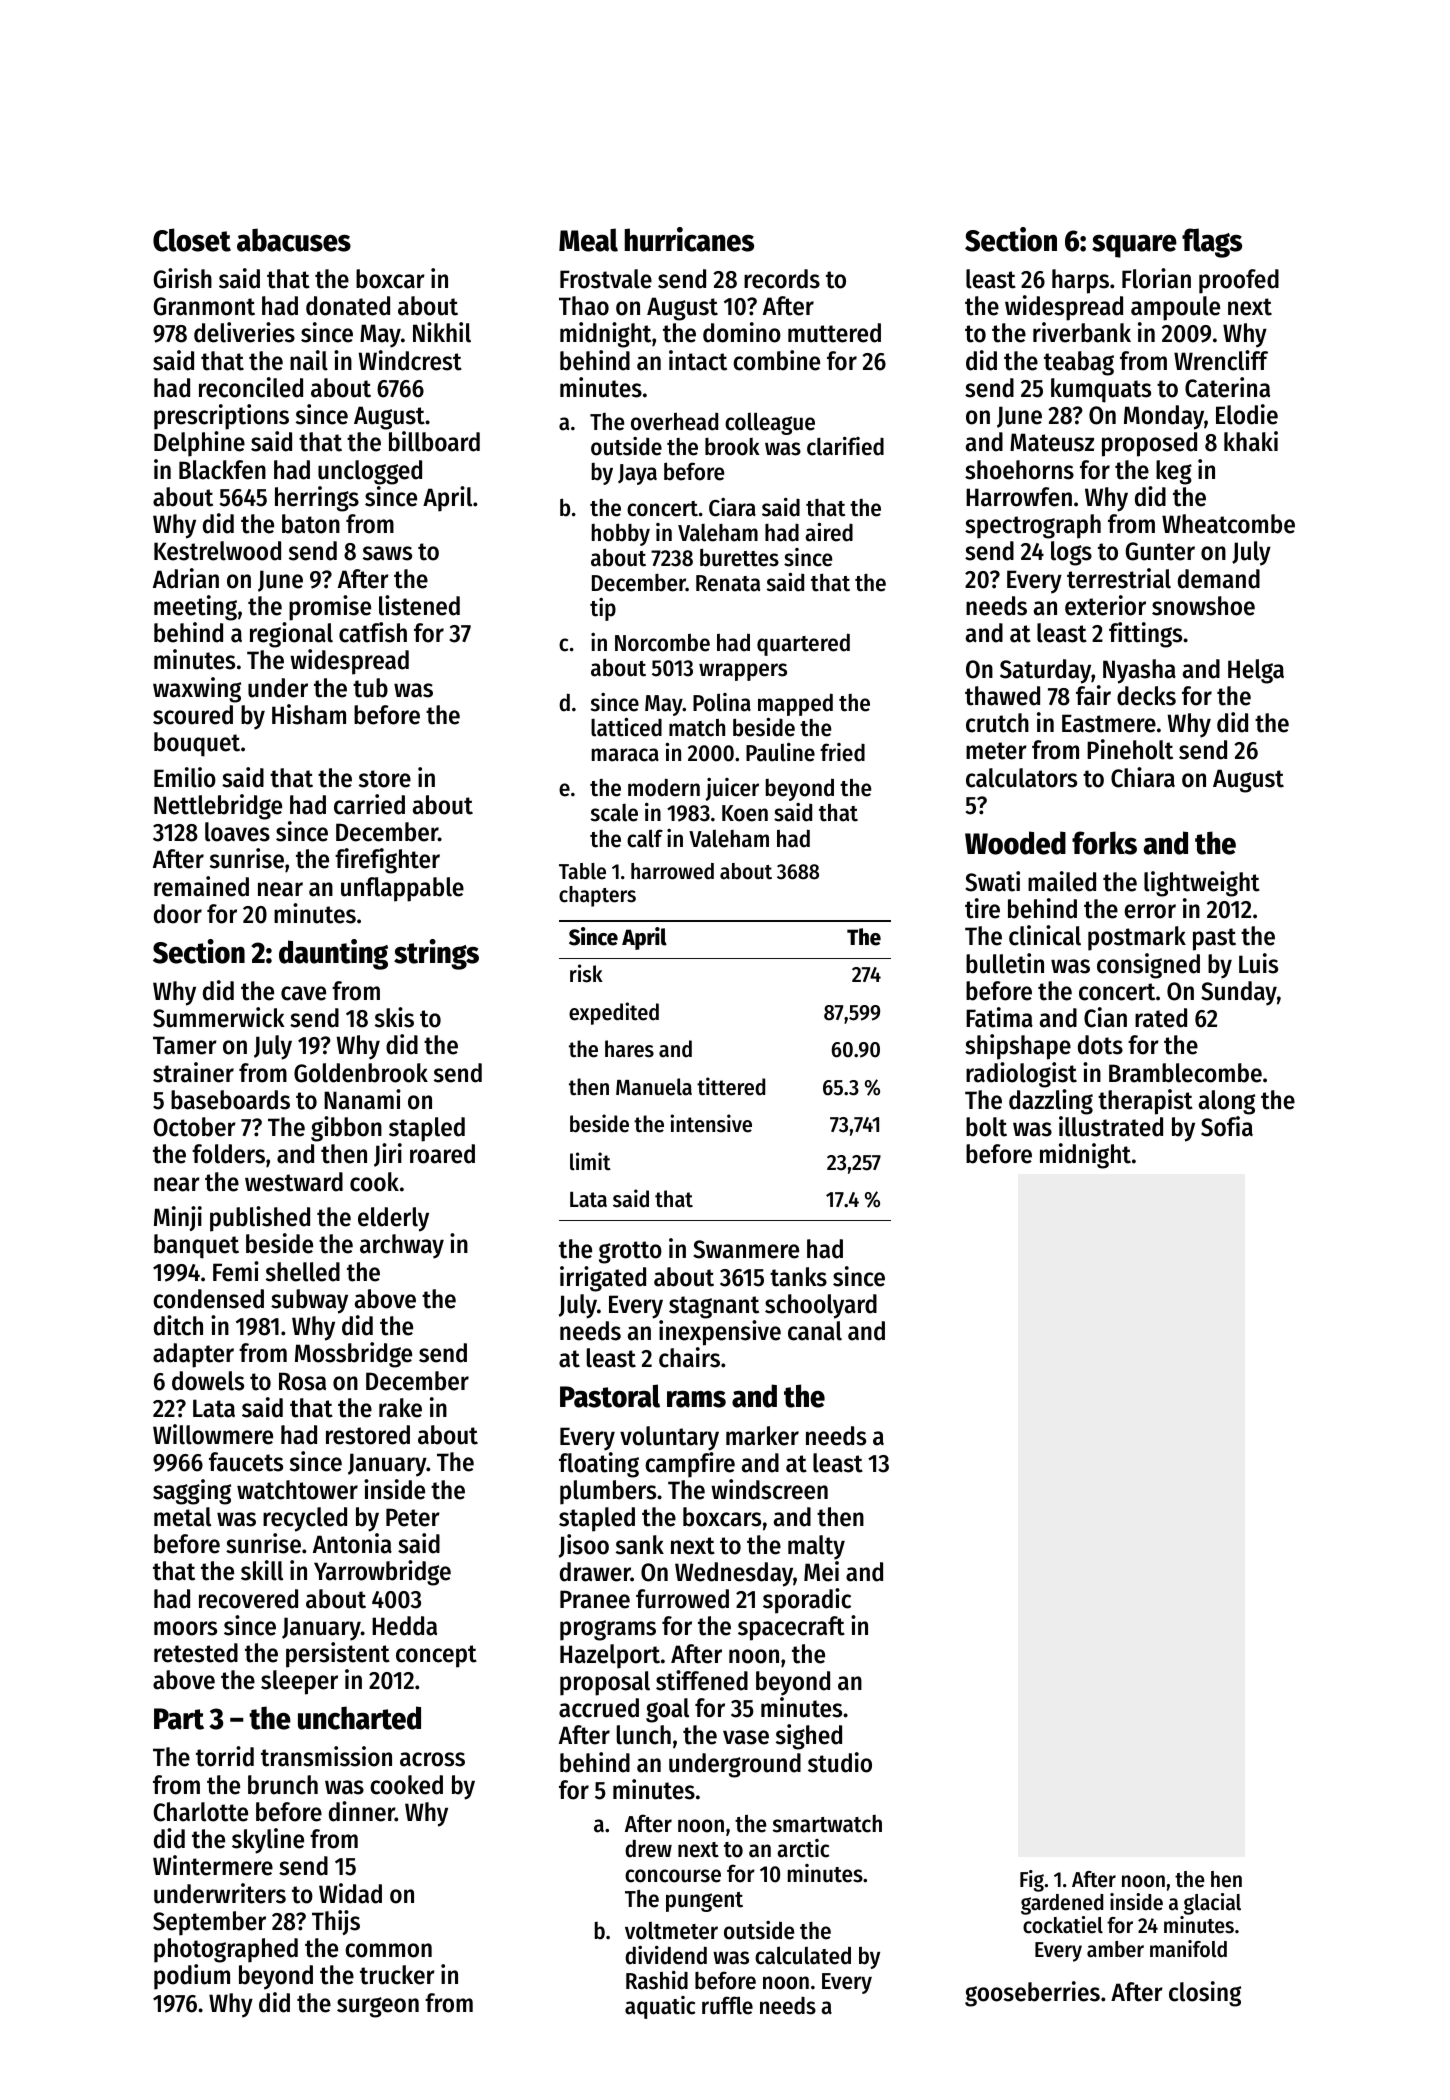 Image resolution: width=1450 pixels, height=2100 pixels. Describe the element at coordinates (1212, 1904) in the document. I see `glacial` at that location.
